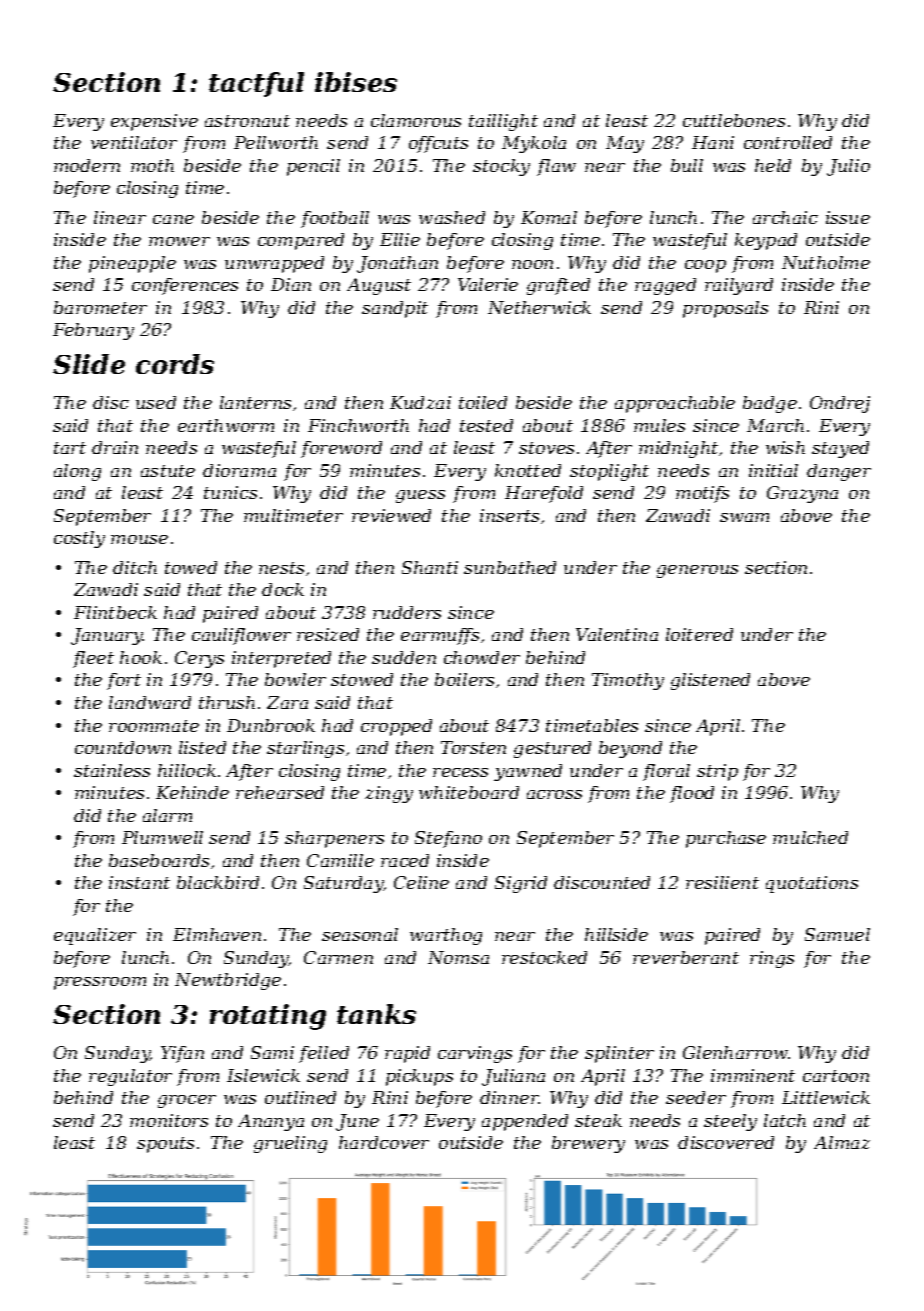 The height and width of the image is (1311, 924). What do you see at coordinates (356, 82) in the image?
I see `ibises` at bounding box center [356, 82].
